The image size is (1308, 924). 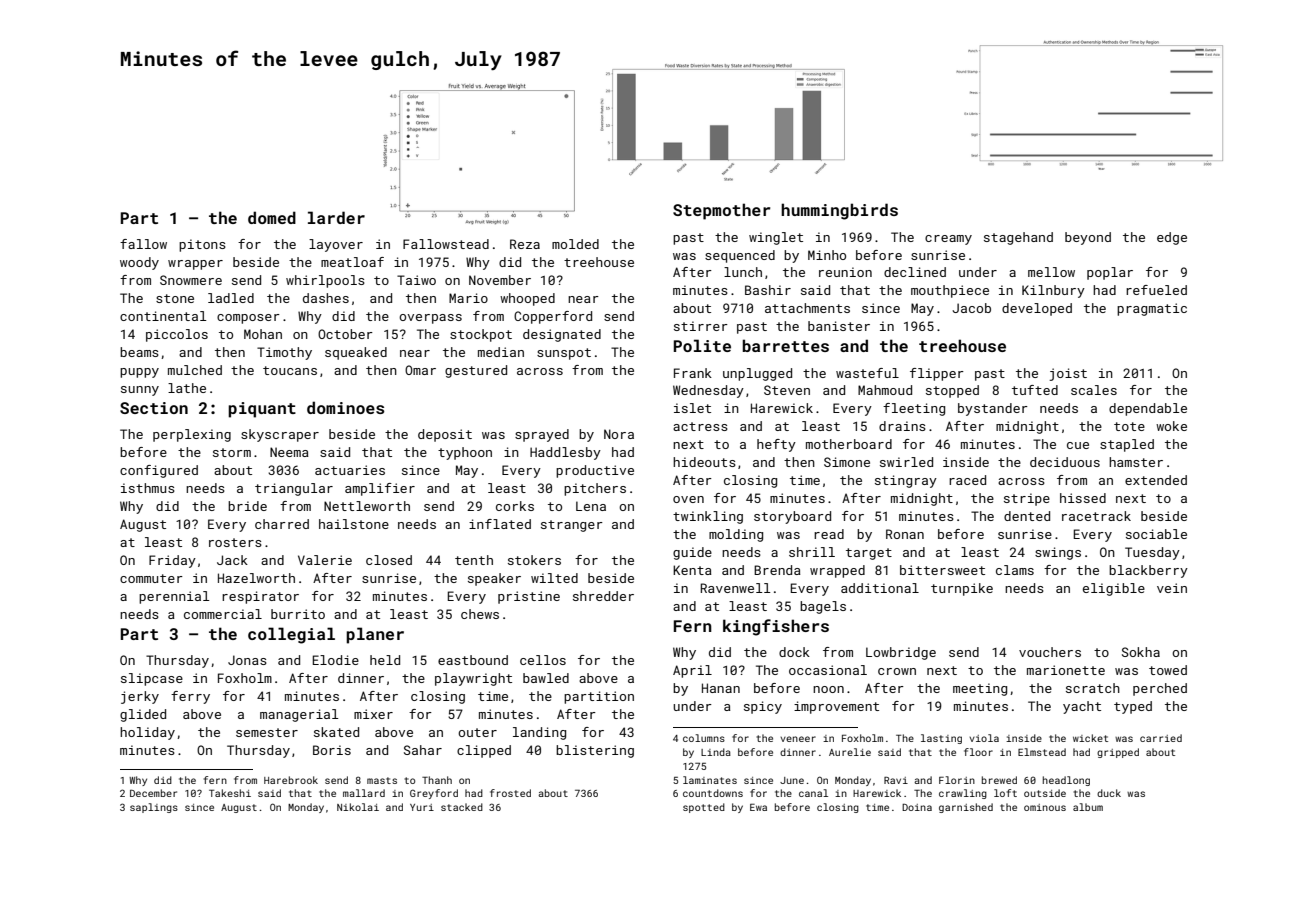 What do you see at coordinates (836, 707) in the page?
I see `improvement` at bounding box center [836, 707].
